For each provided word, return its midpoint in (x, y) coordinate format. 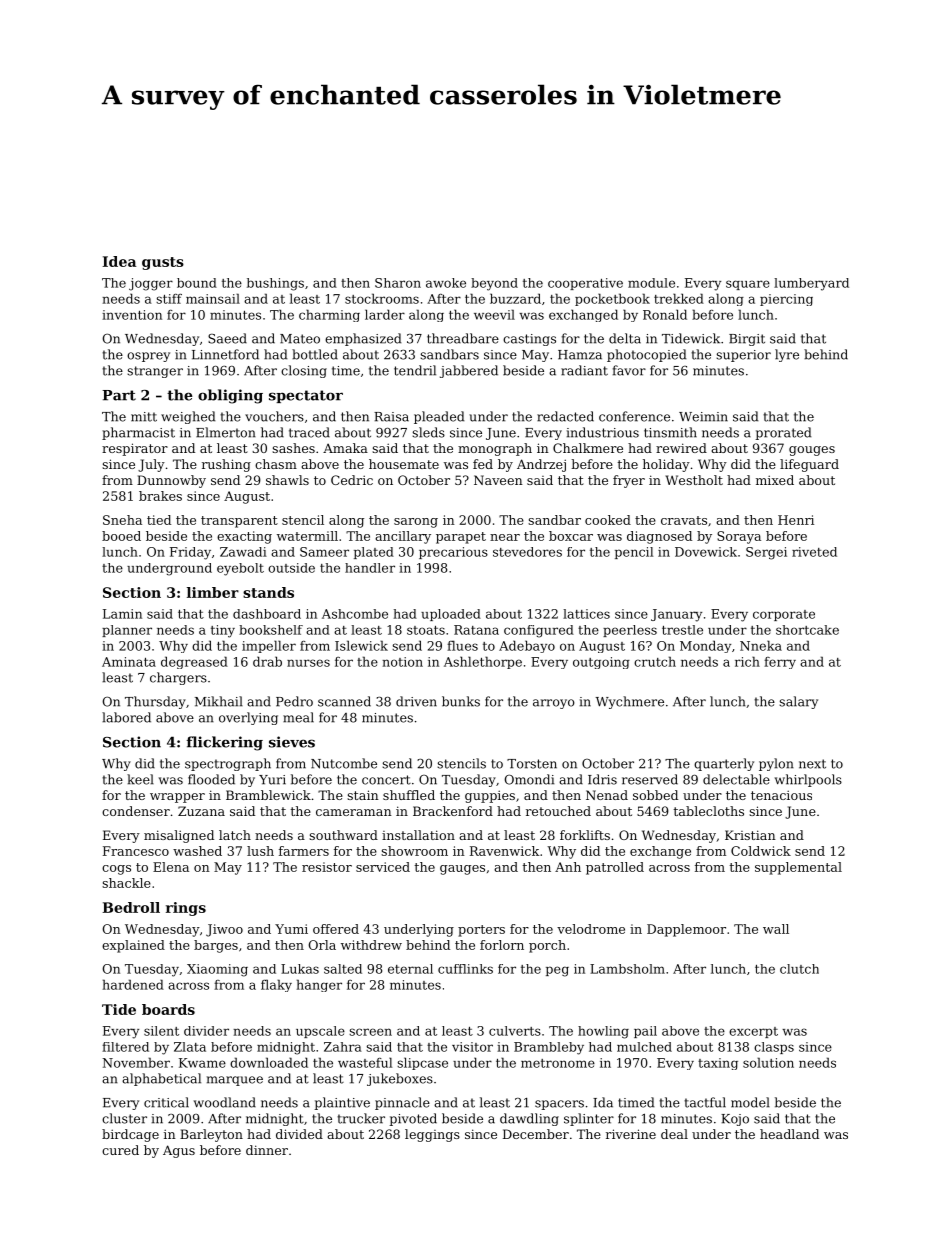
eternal (410, 969)
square (748, 285)
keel (140, 779)
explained (133, 946)
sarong (416, 523)
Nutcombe (344, 763)
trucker (361, 1118)
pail (645, 1032)
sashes (293, 448)
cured (120, 1150)
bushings (275, 284)
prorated (783, 433)
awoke (446, 283)
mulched (644, 1047)
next (812, 764)
